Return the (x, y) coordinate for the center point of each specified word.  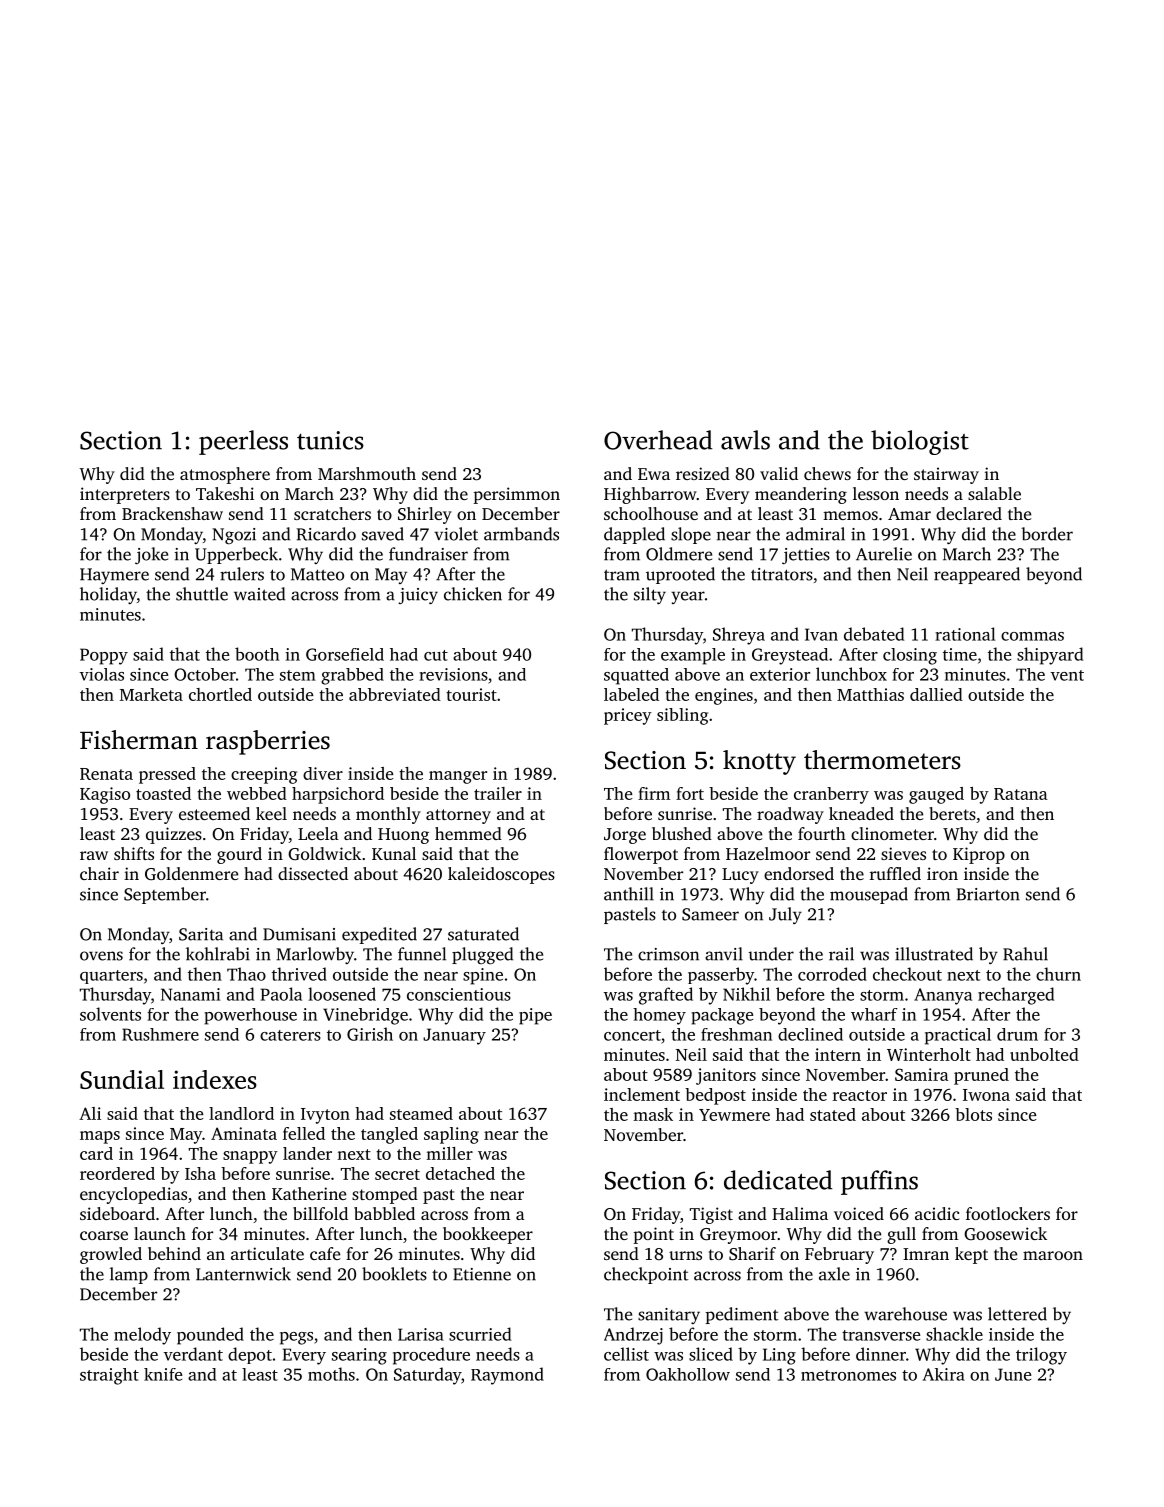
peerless (243, 442)
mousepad (869, 895)
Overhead (658, 440)
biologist (920, 442)
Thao (246, 974)
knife (163, 1374)
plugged (482, 955)
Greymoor (738, 1236)
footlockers (1008, 1213)
